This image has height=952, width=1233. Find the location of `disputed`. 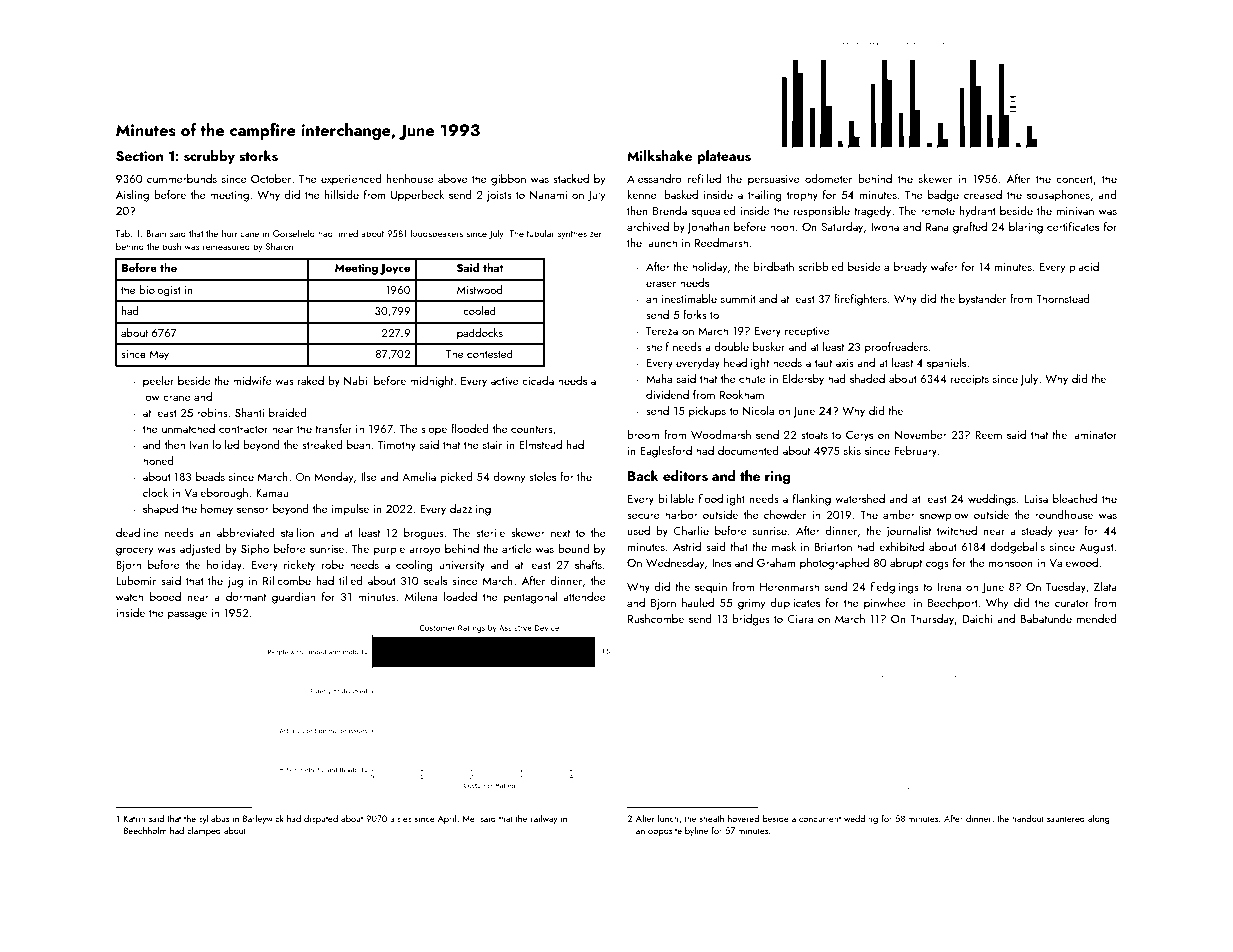

disputed is located at coordinates (321, 819).
